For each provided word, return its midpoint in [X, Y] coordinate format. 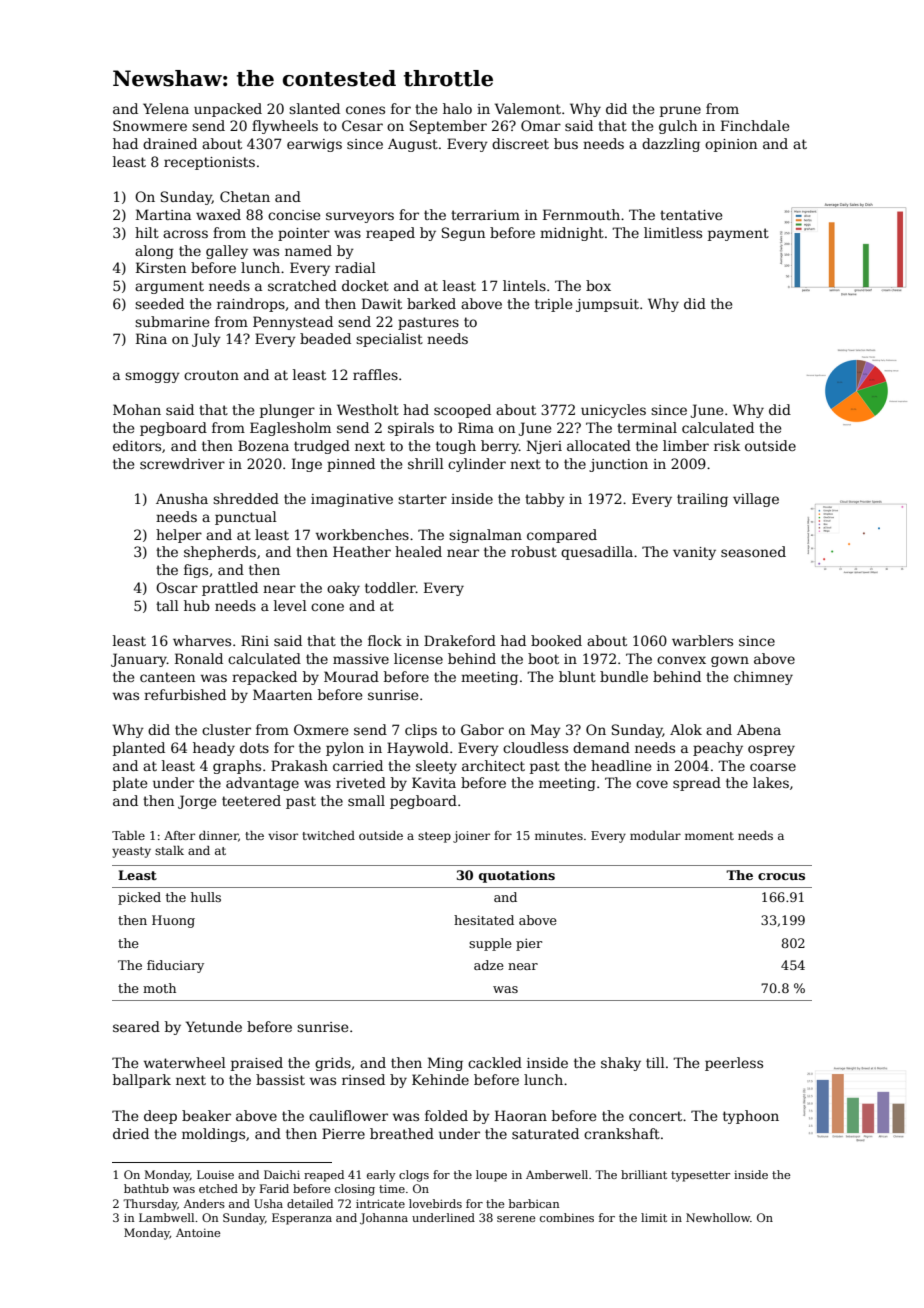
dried [131, 1133]
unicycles [613, 411]
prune [680, 111]
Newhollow [718, 1217]
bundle [624, 676]
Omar [541, 125]
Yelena [166, 108]
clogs [414, 1176]
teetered [251, 800]
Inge [307, 465]
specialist [389, 340]
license [418, 658]
